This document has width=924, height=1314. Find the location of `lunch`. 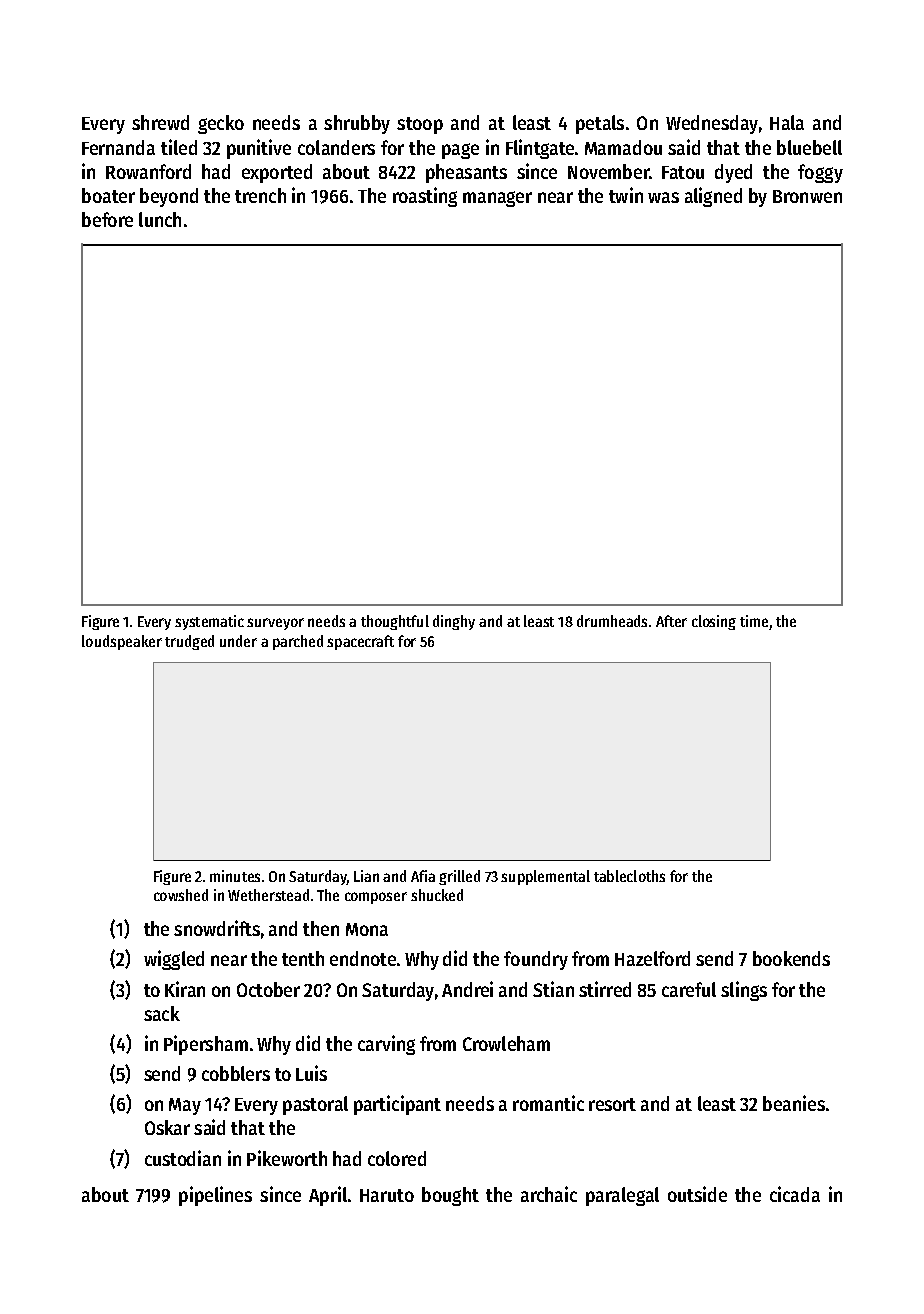

lunch is located at coordinates (160, 219).
